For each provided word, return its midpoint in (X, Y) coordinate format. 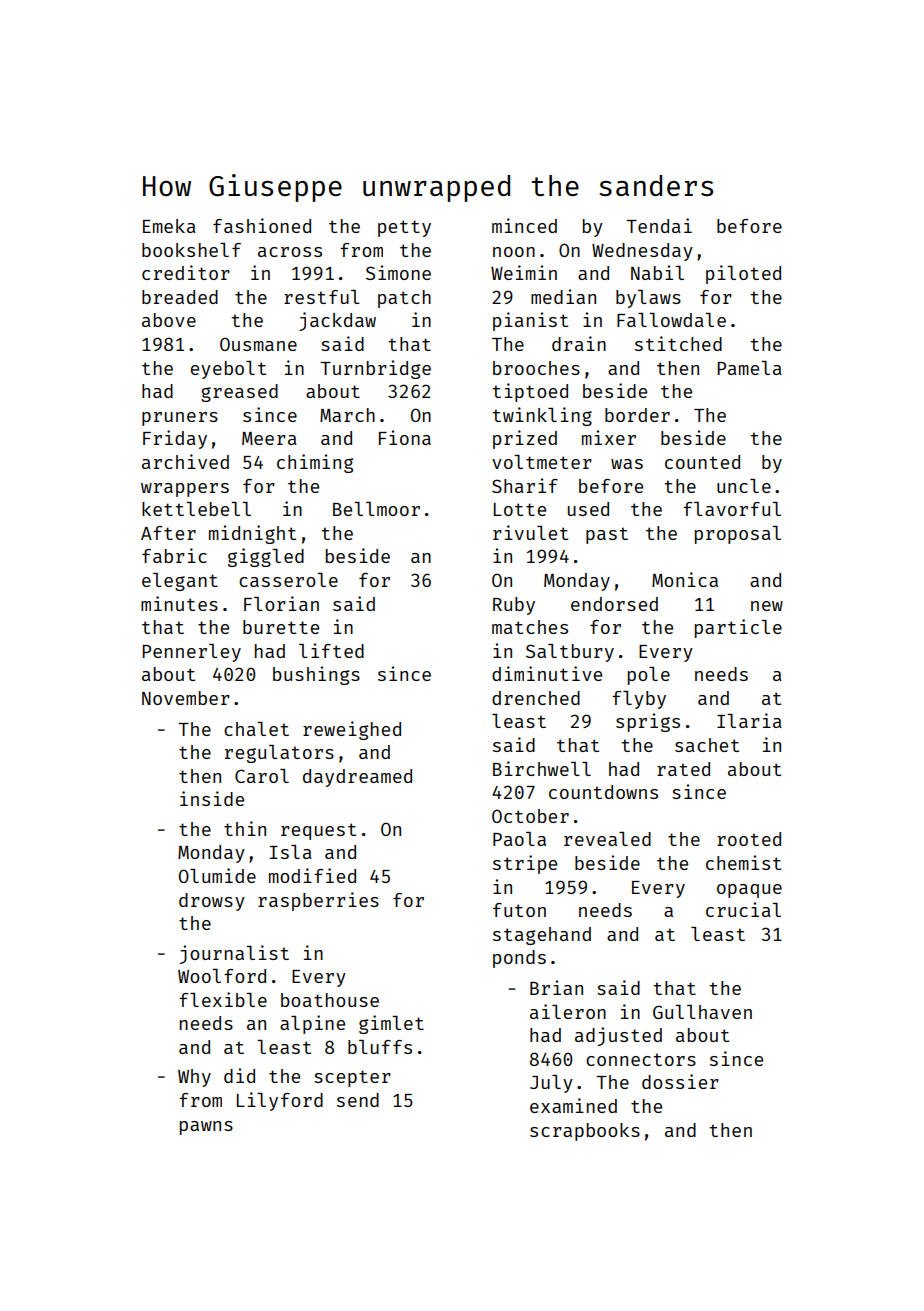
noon (514, 252)
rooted (749, 839)
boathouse (330, 1000)
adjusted (618, 1036)
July (551, 1084)
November (186, 698)
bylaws (648, 299)
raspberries (318, 901)
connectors (641, 1059)
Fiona (405, 437)
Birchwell (542, 768)
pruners (180, 419)
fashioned (262, 225)
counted (702, 462)
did (239, 1075)
